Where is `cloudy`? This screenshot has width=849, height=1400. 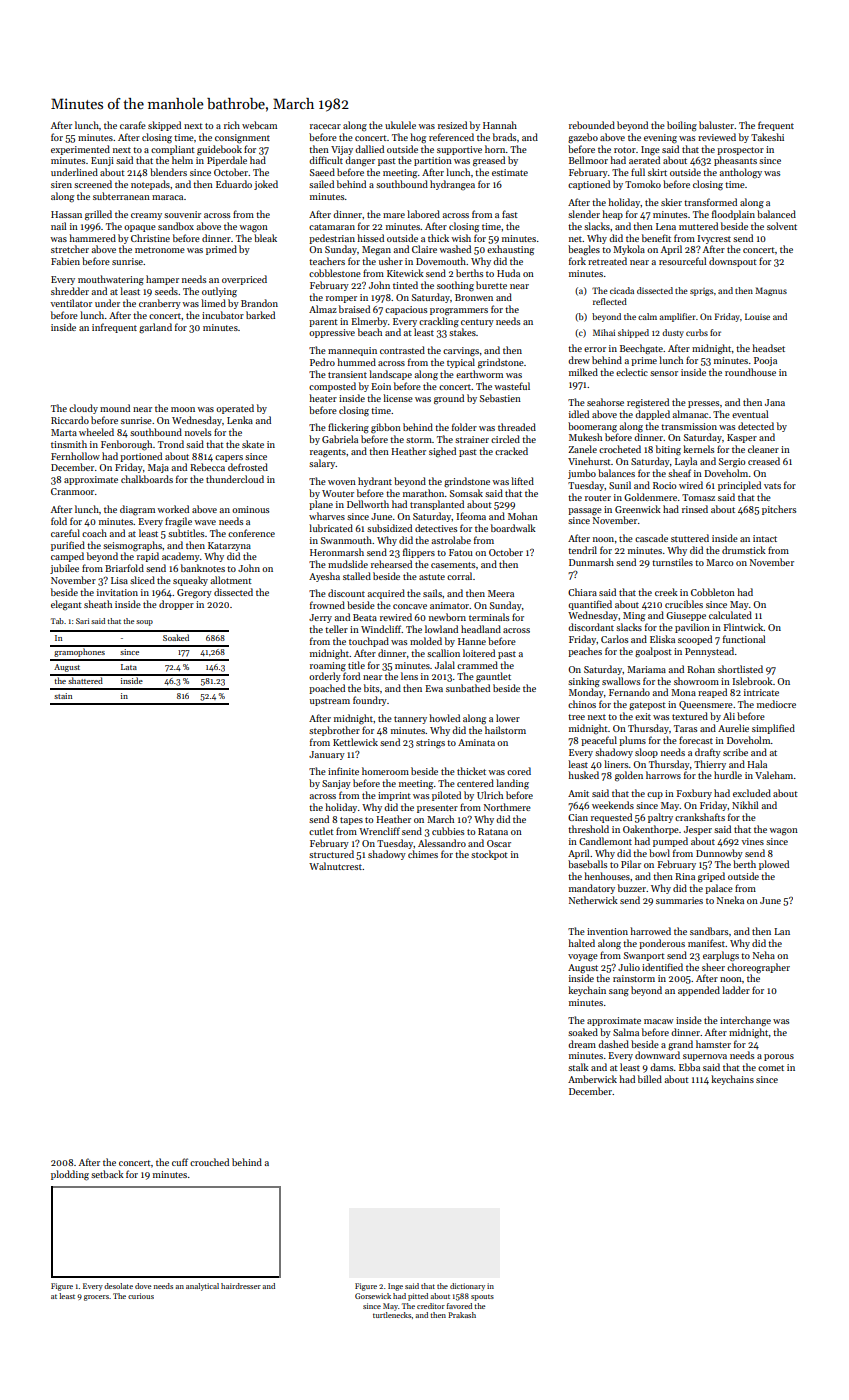
cloudy is located at coordinates (83, 409).
